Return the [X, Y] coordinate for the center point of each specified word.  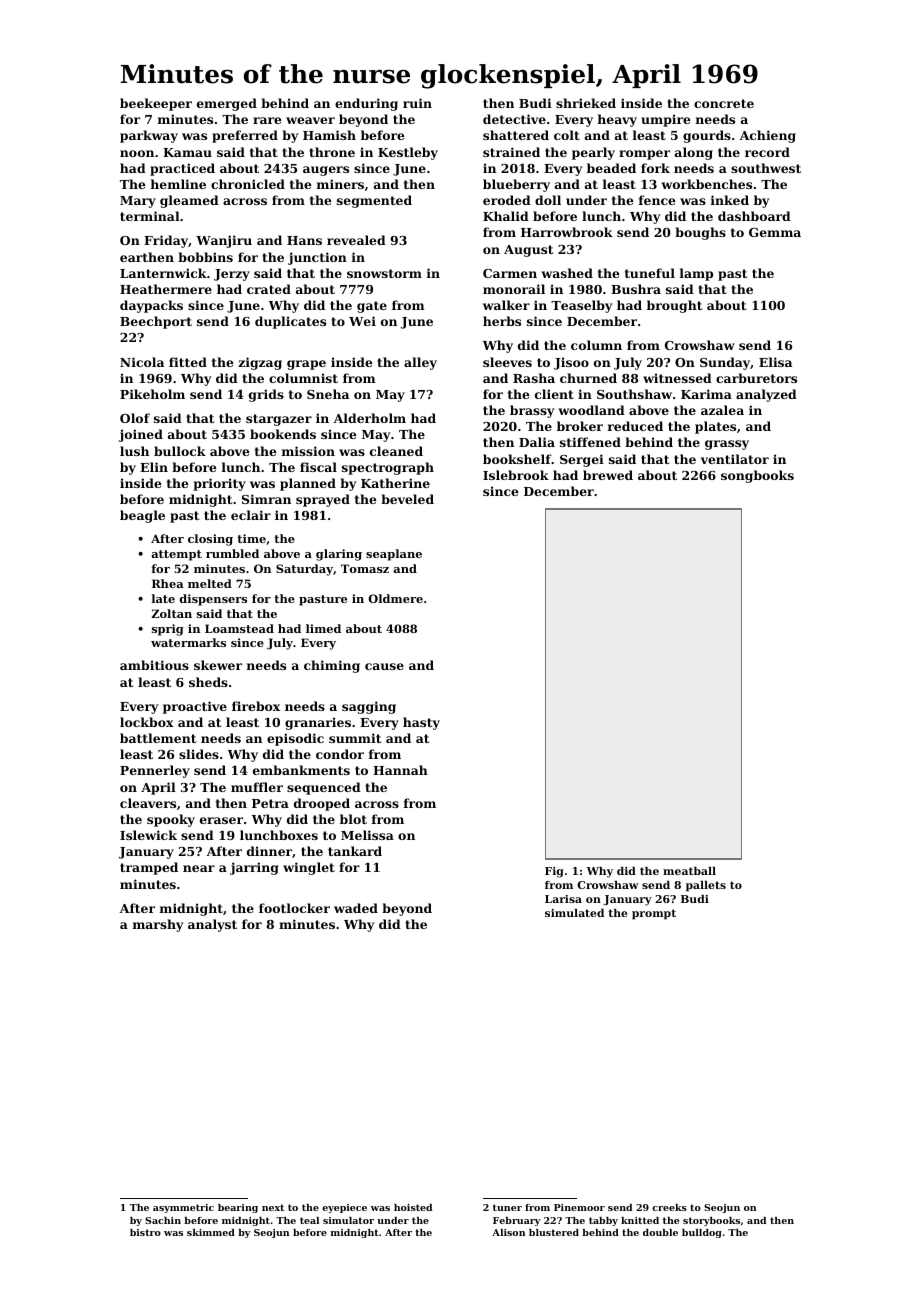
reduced [635, 426]
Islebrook [516, 475]
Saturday [304, 570]
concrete [724, 103]
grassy [727, 445]
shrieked [586, 103]
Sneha [328, 394]
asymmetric [183, 1208]
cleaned [396, 451]
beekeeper [156, 104]
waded [356, 908]
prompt [654, 914]
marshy [158, 925]
